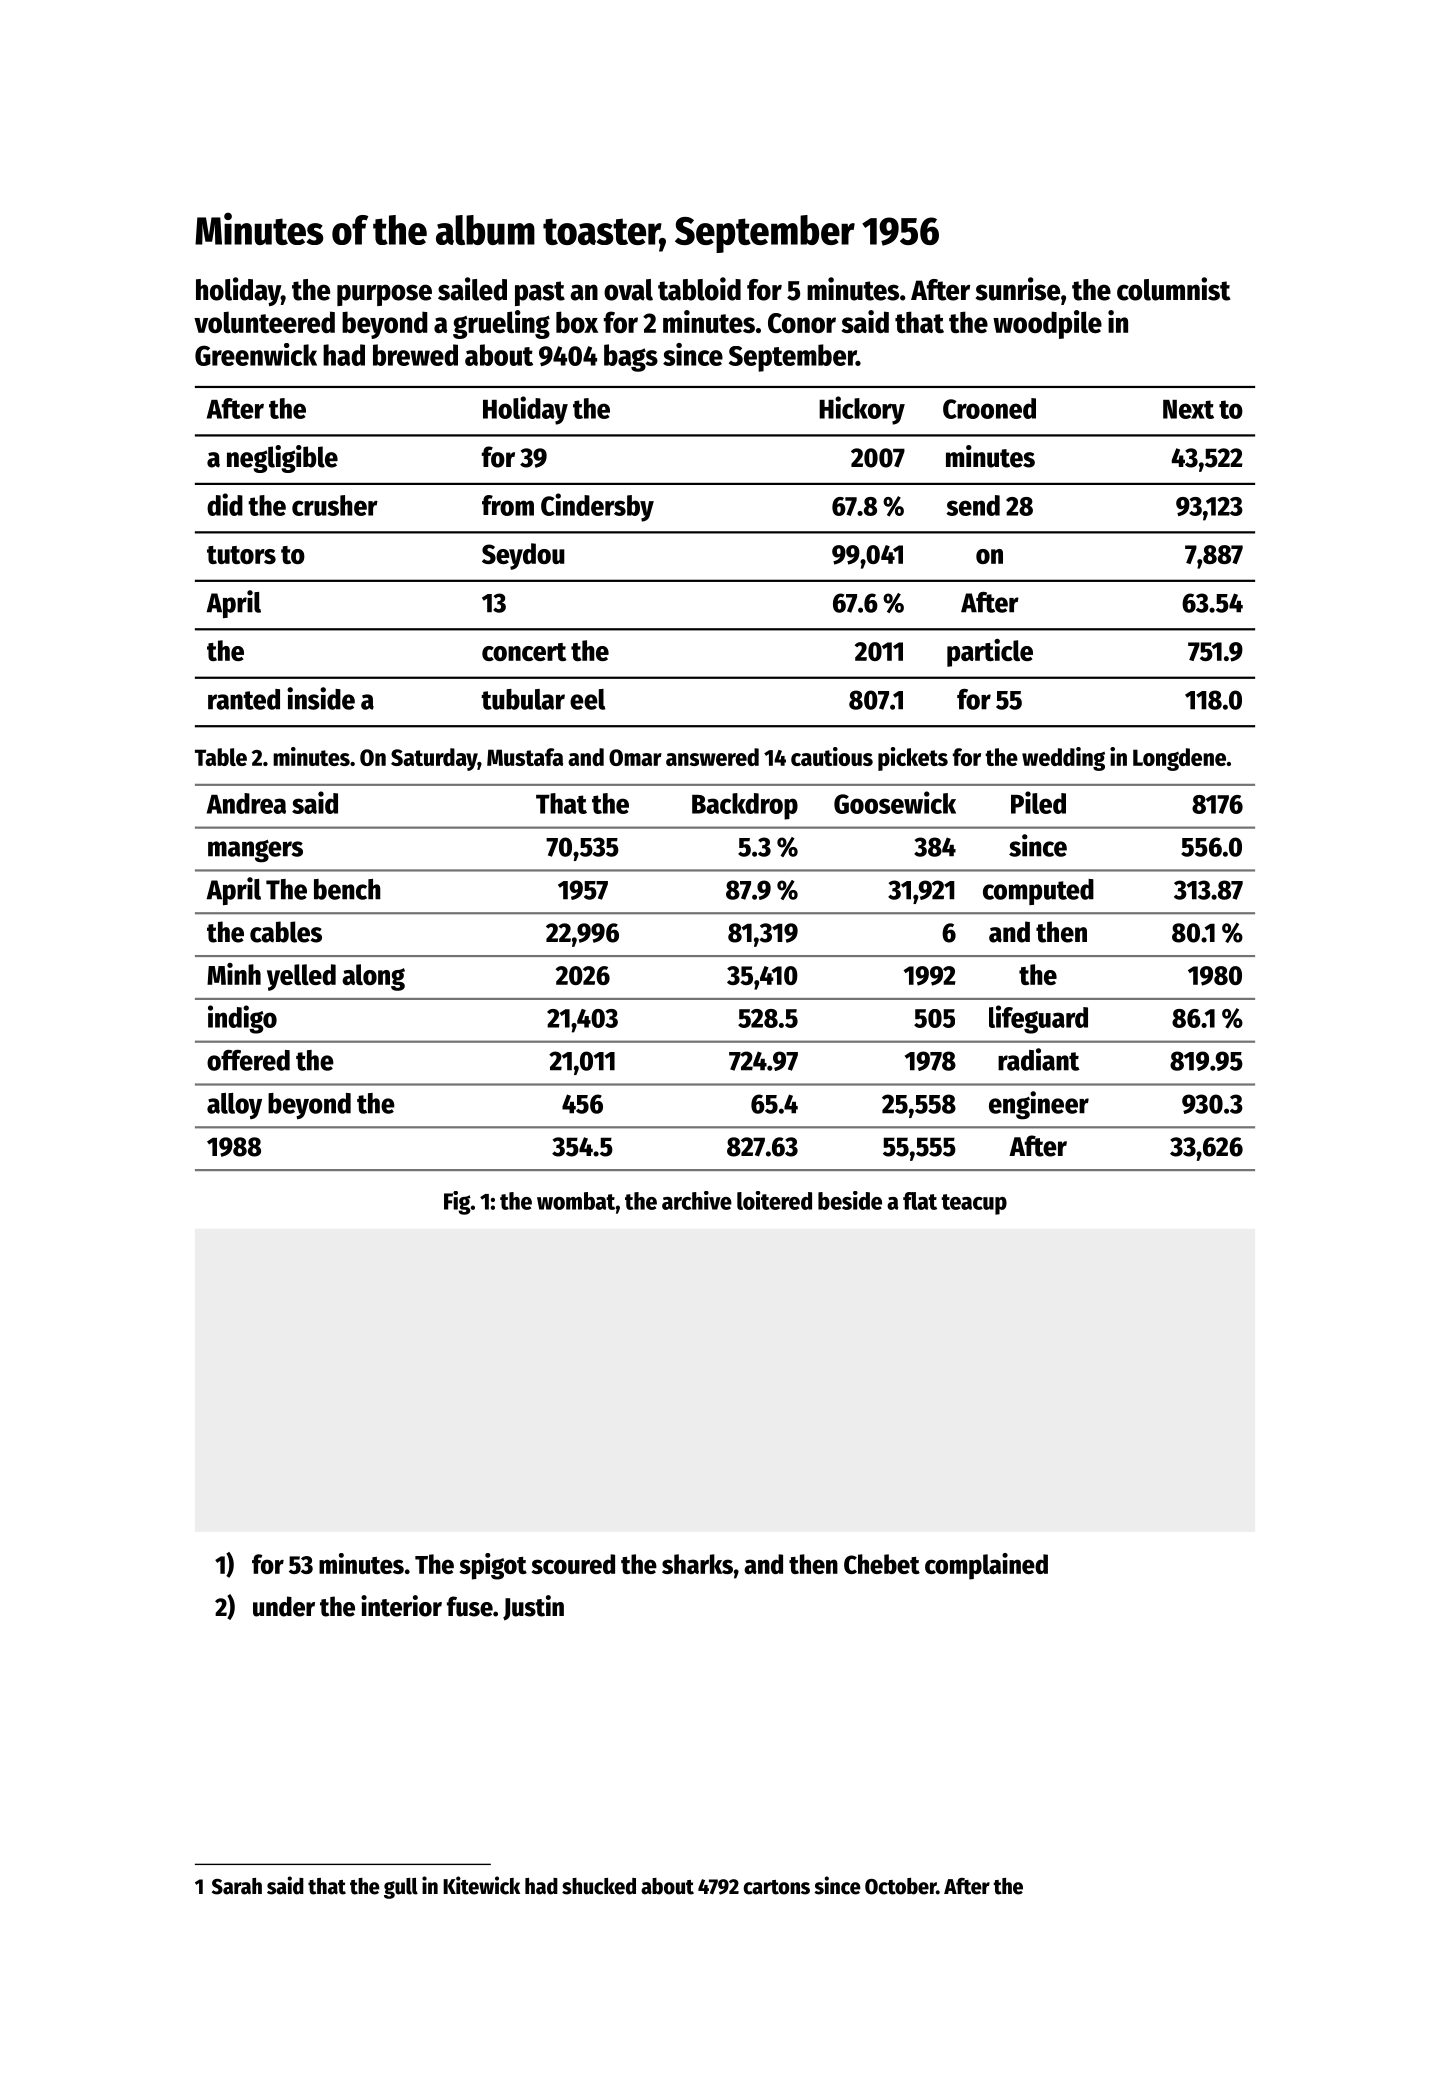 This document has height=2100, width=1450. I want to click on Conor, so click(802, 323).
